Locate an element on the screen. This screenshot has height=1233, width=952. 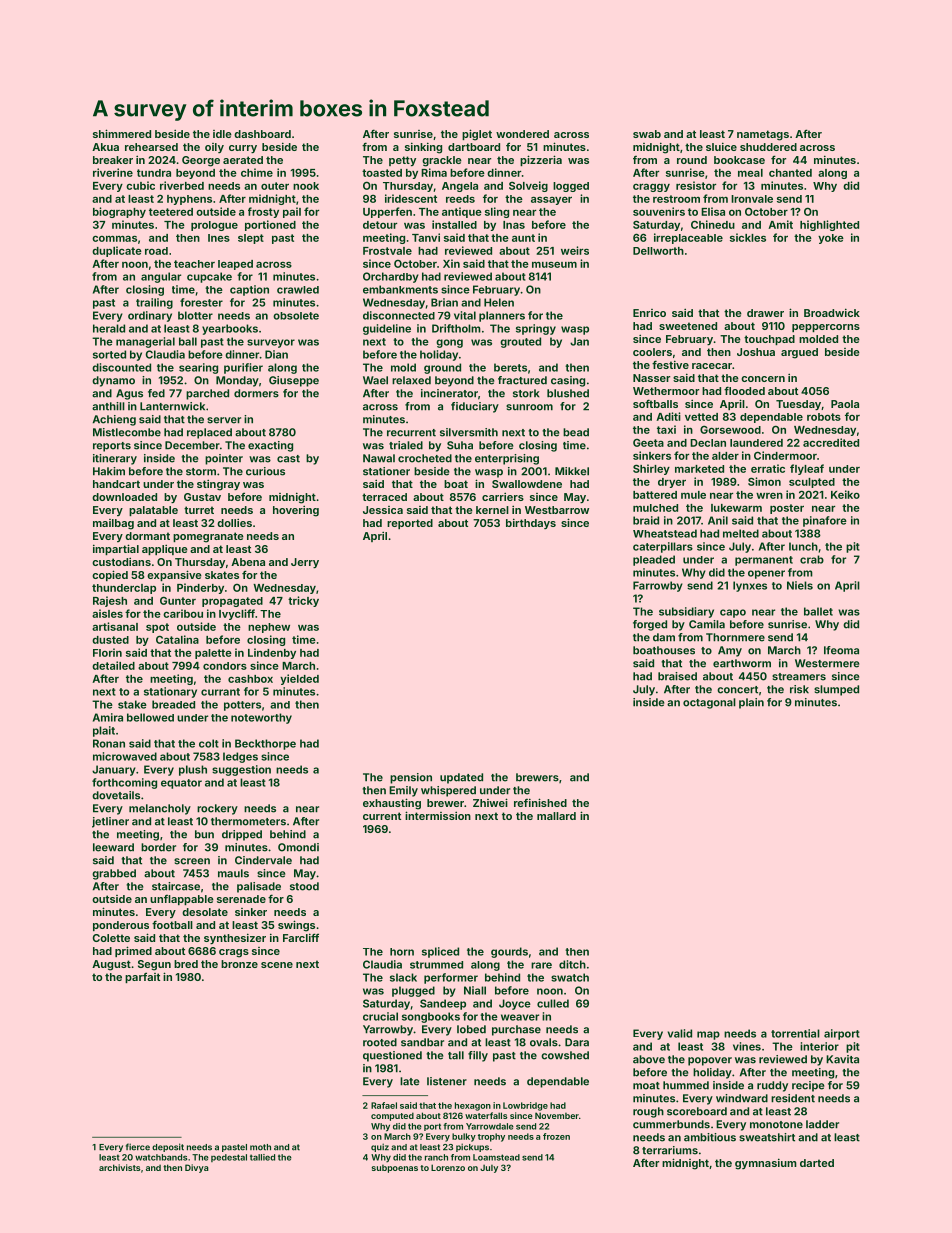
yoke is located at coordinates (831, 239).
